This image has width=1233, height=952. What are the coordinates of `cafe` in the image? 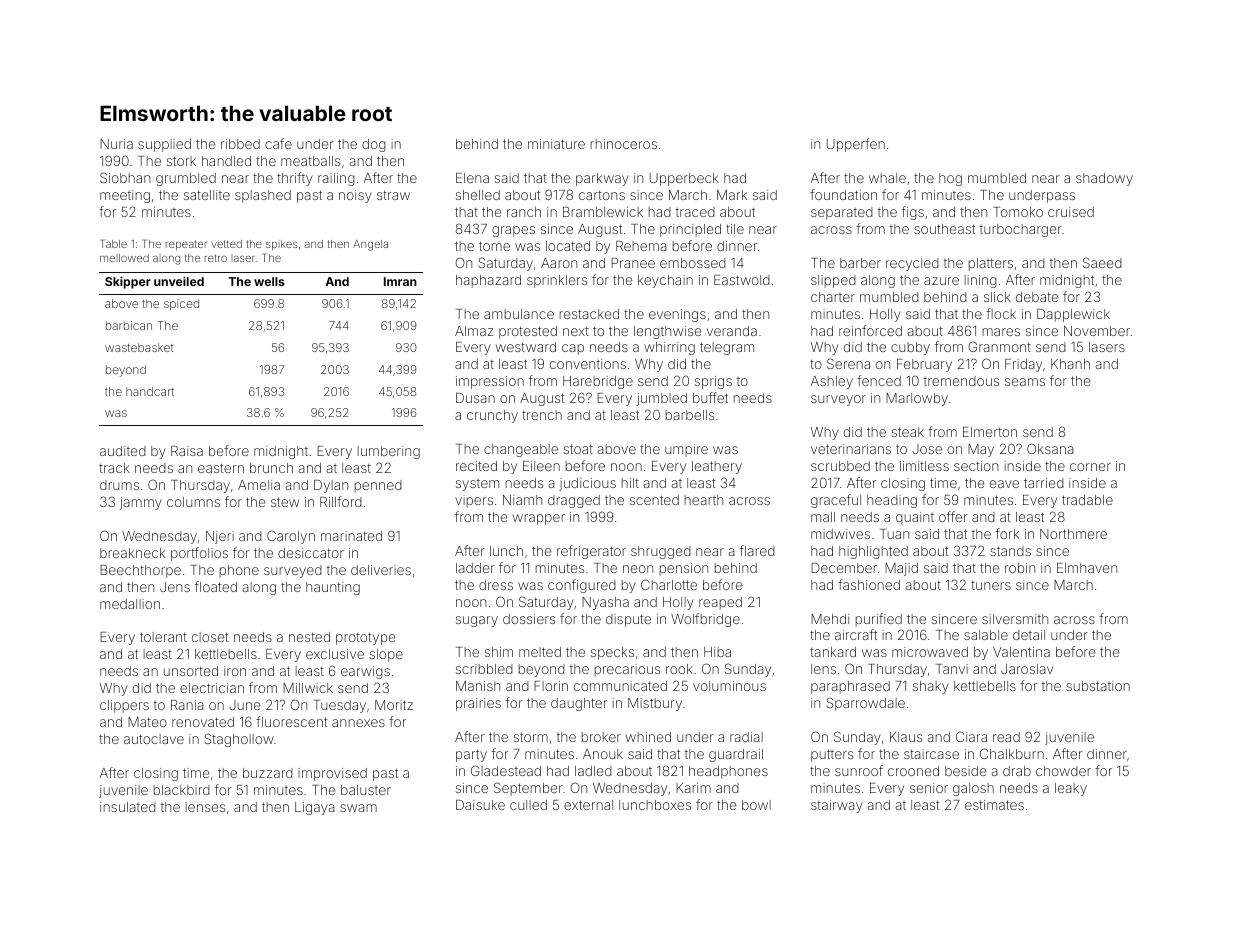 It's located at (278, 143).
